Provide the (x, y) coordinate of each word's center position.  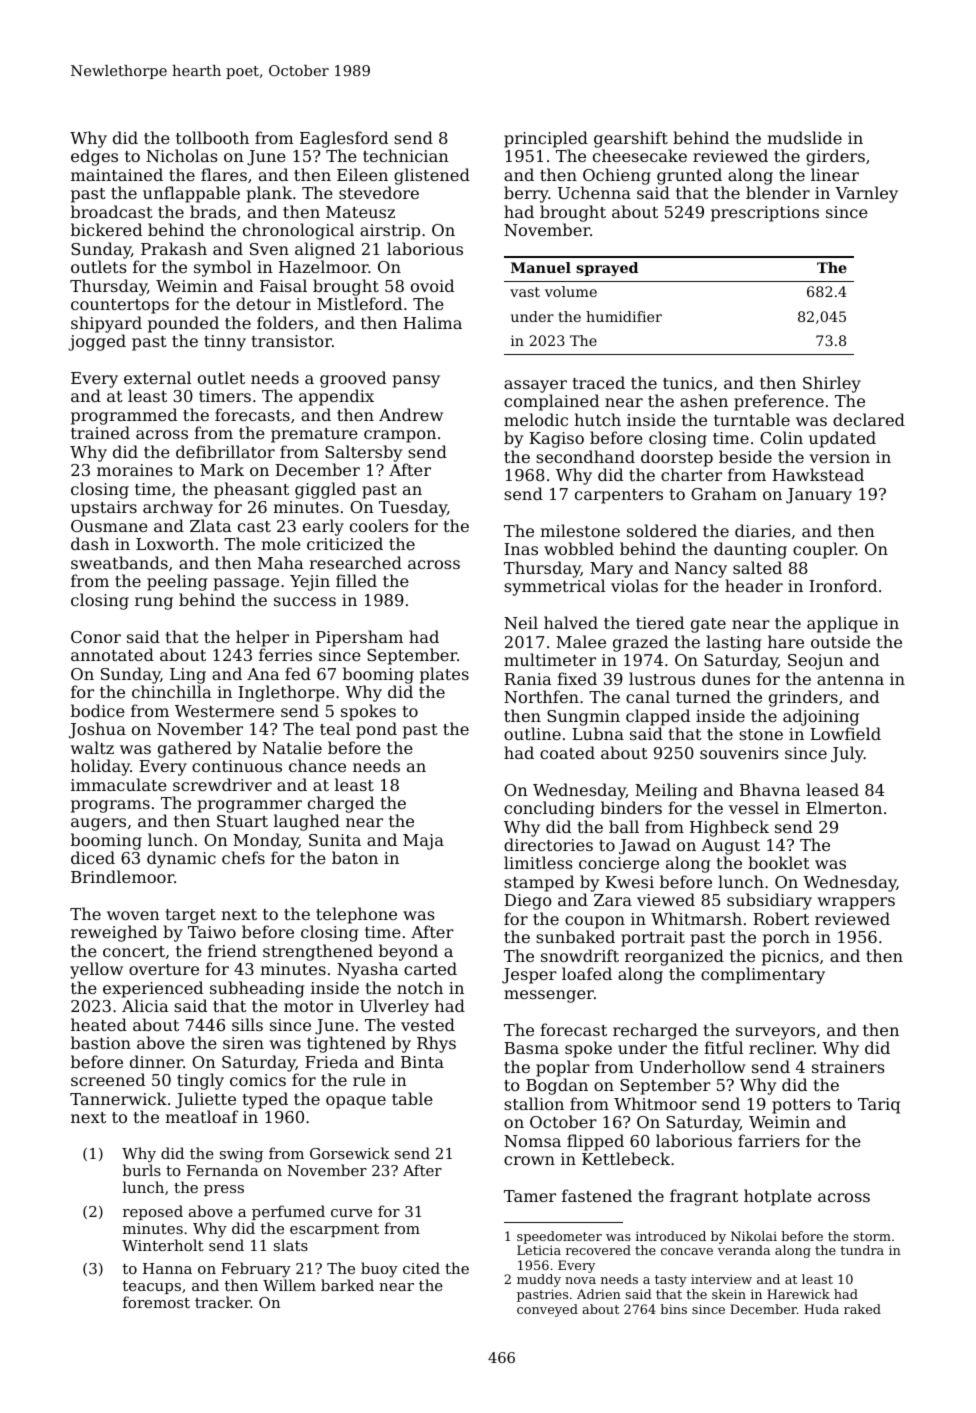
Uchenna (594, 192)
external (157, 377)
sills (247, 1024)
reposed (153, 1212)
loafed (587, 973)
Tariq (879, 1106)
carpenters (619, 496)
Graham (724, 493)
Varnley (866, 194)
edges (94, 157)
